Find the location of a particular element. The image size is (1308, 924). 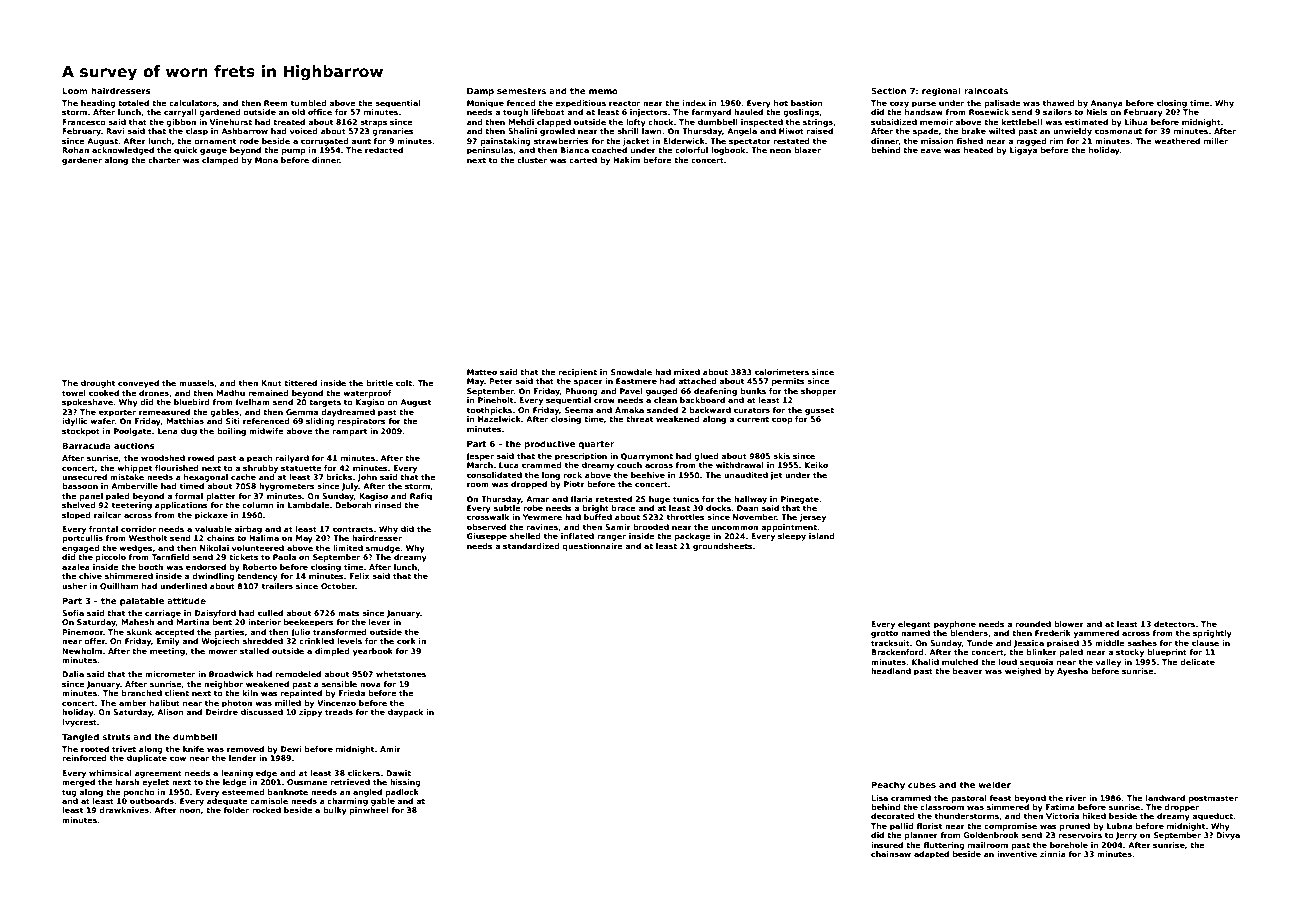

stalled is located at coordinates (254, 651).
